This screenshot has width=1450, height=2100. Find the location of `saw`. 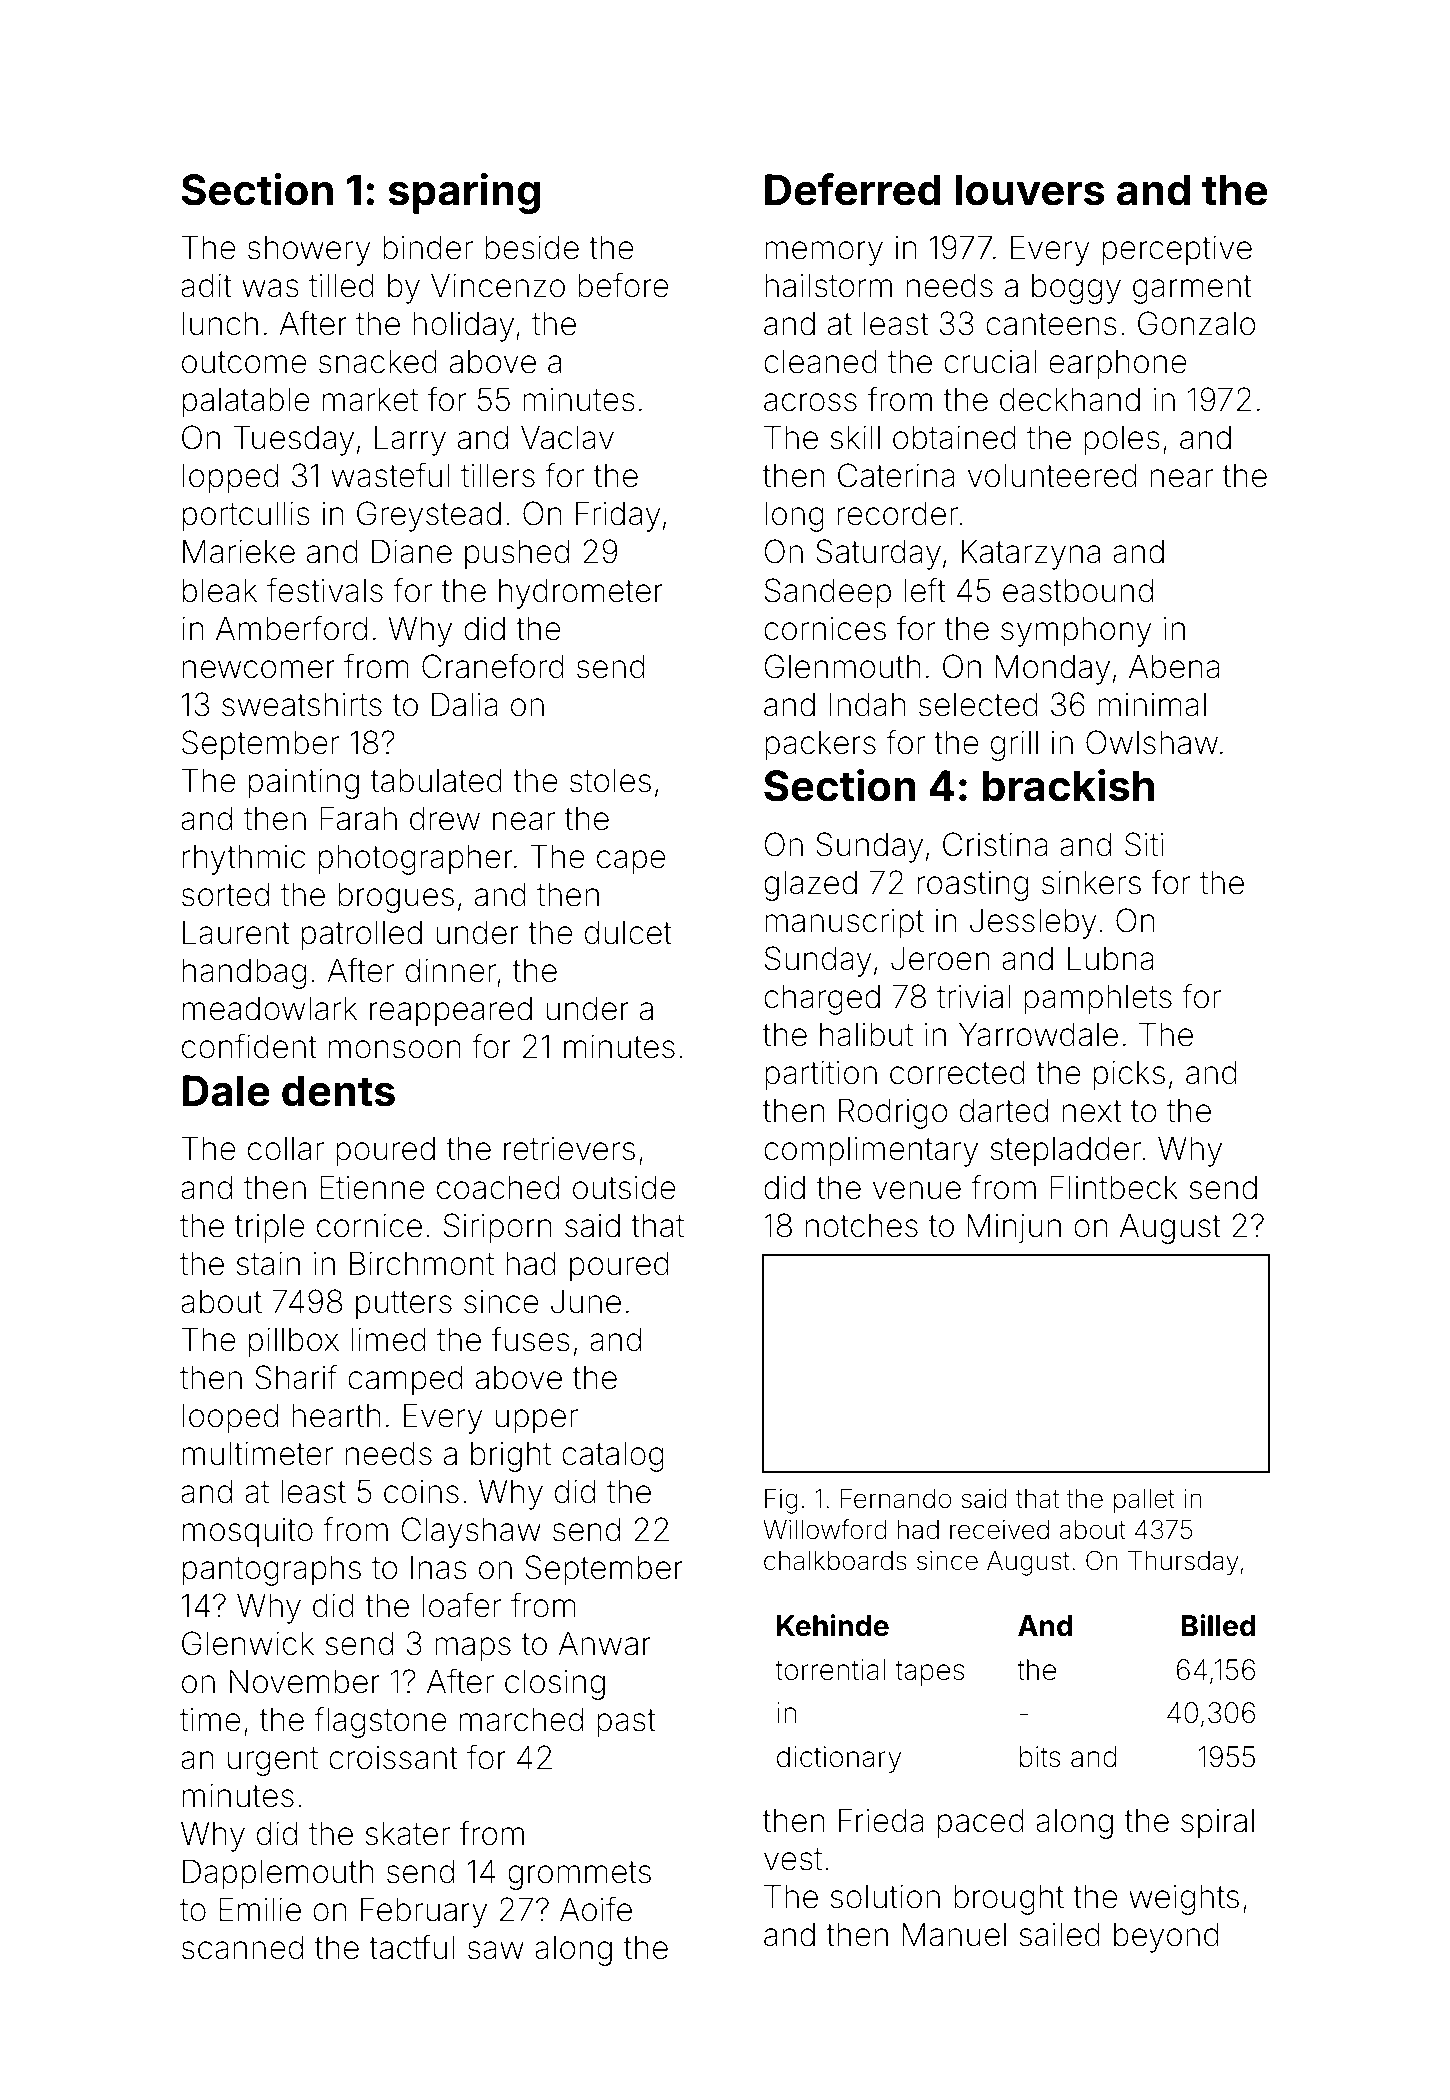

saw is located at coordinates (496, 1950).
